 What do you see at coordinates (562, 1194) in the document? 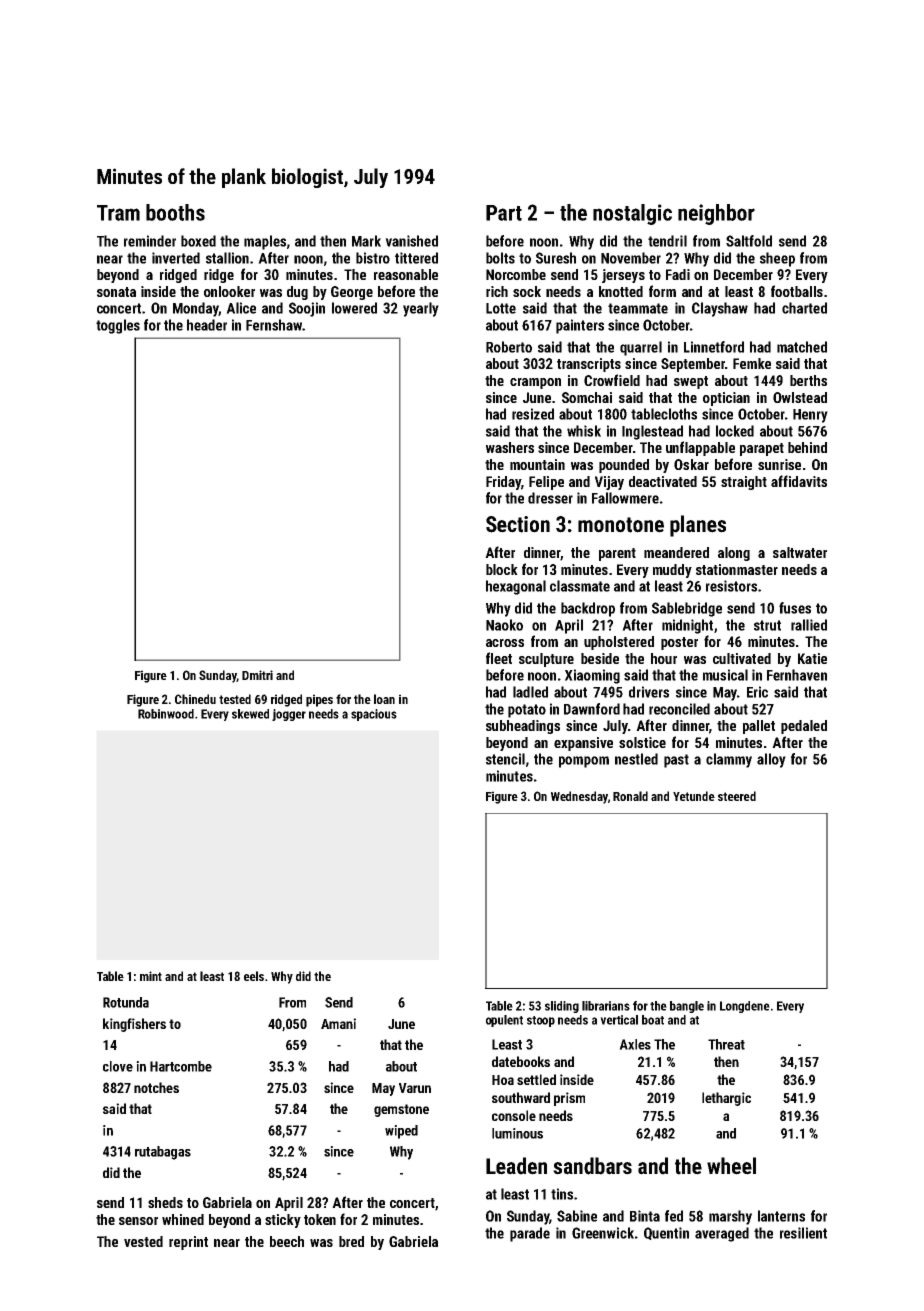
I see `tins` at bounding box center [562, 1194].
